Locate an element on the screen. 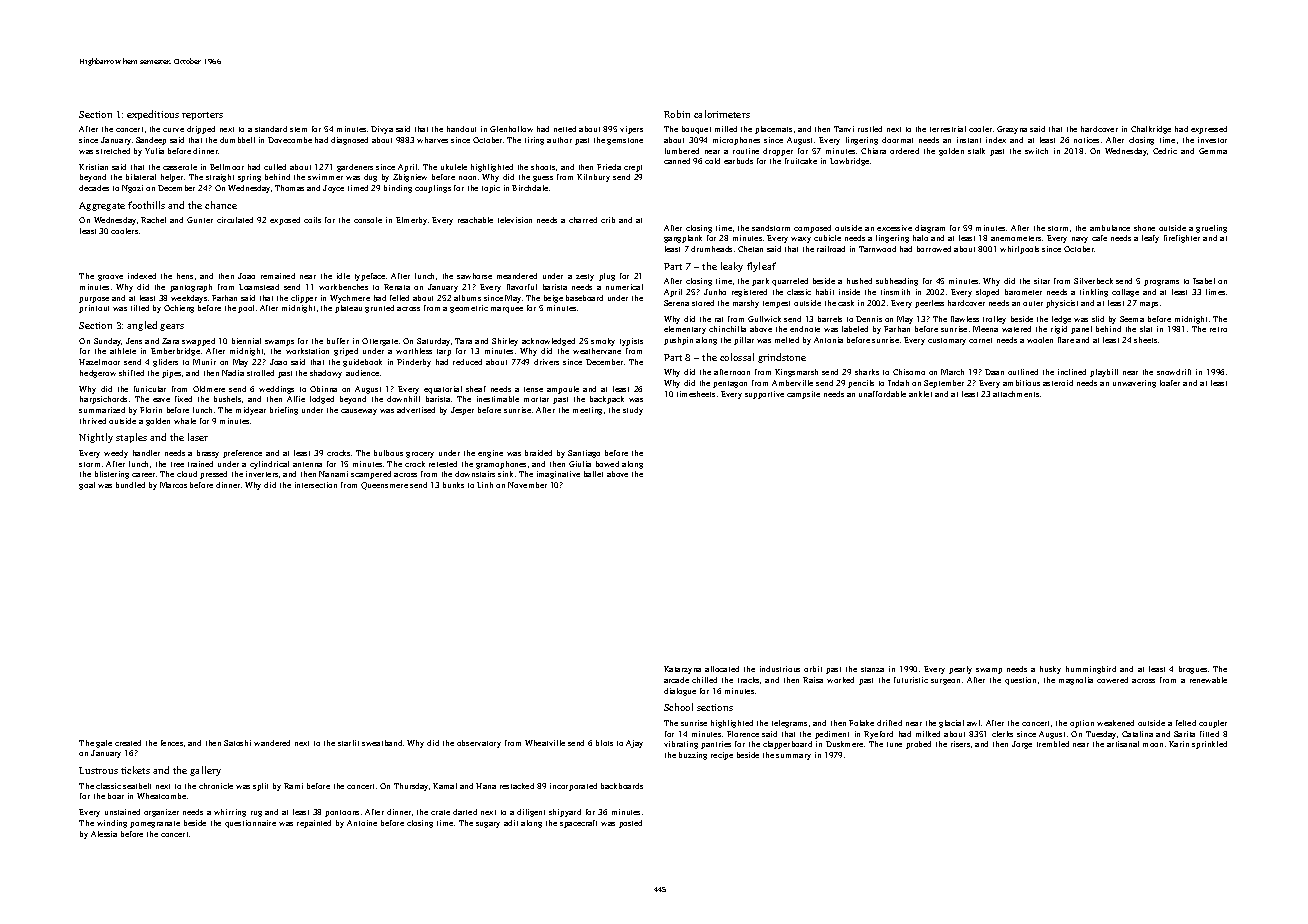 The width and height of the screenshot is (1308, 924). expeditious is located at coordinates (153, 115).
